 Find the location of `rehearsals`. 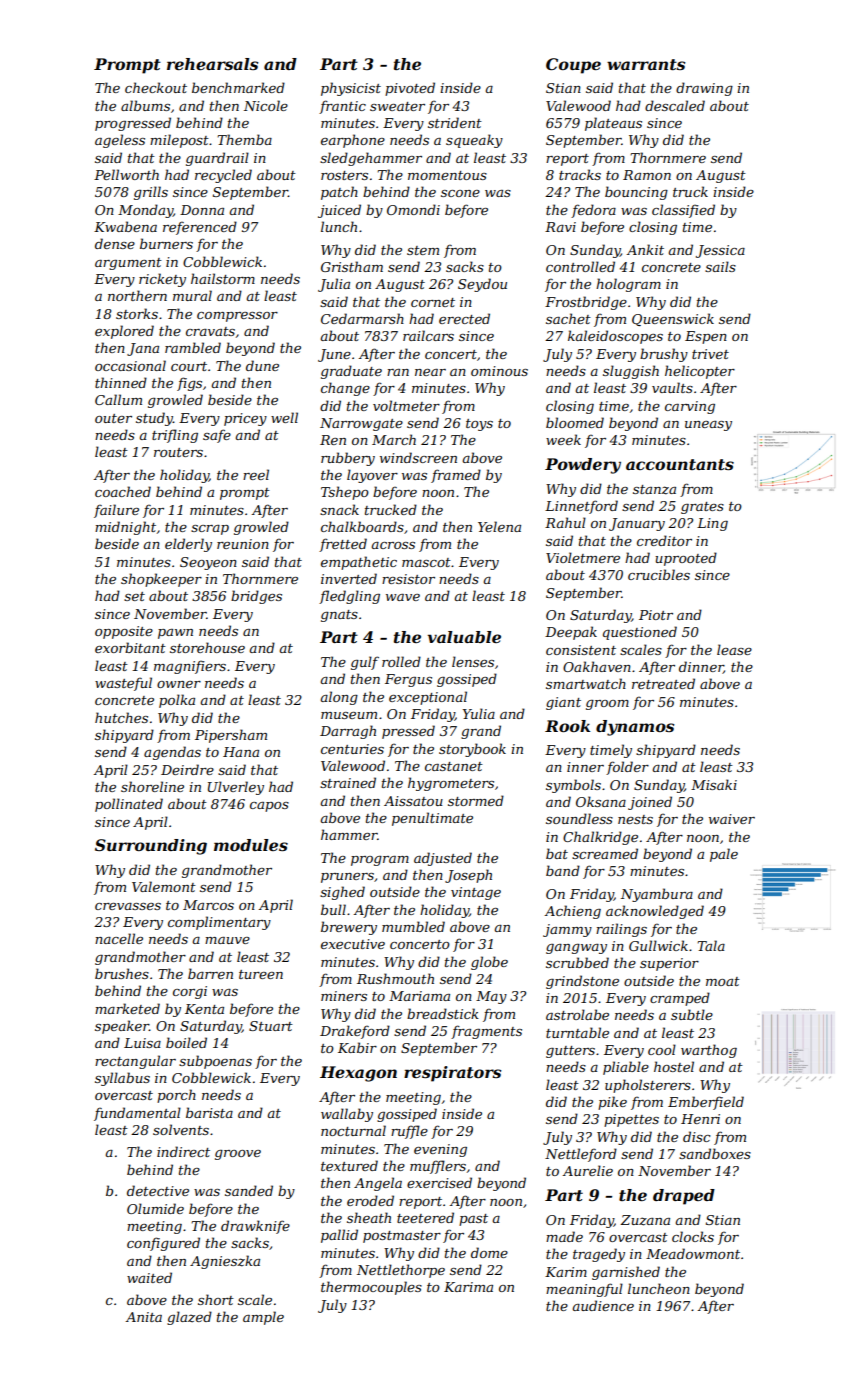

rehearsals is located at coordinates (213, 64).
